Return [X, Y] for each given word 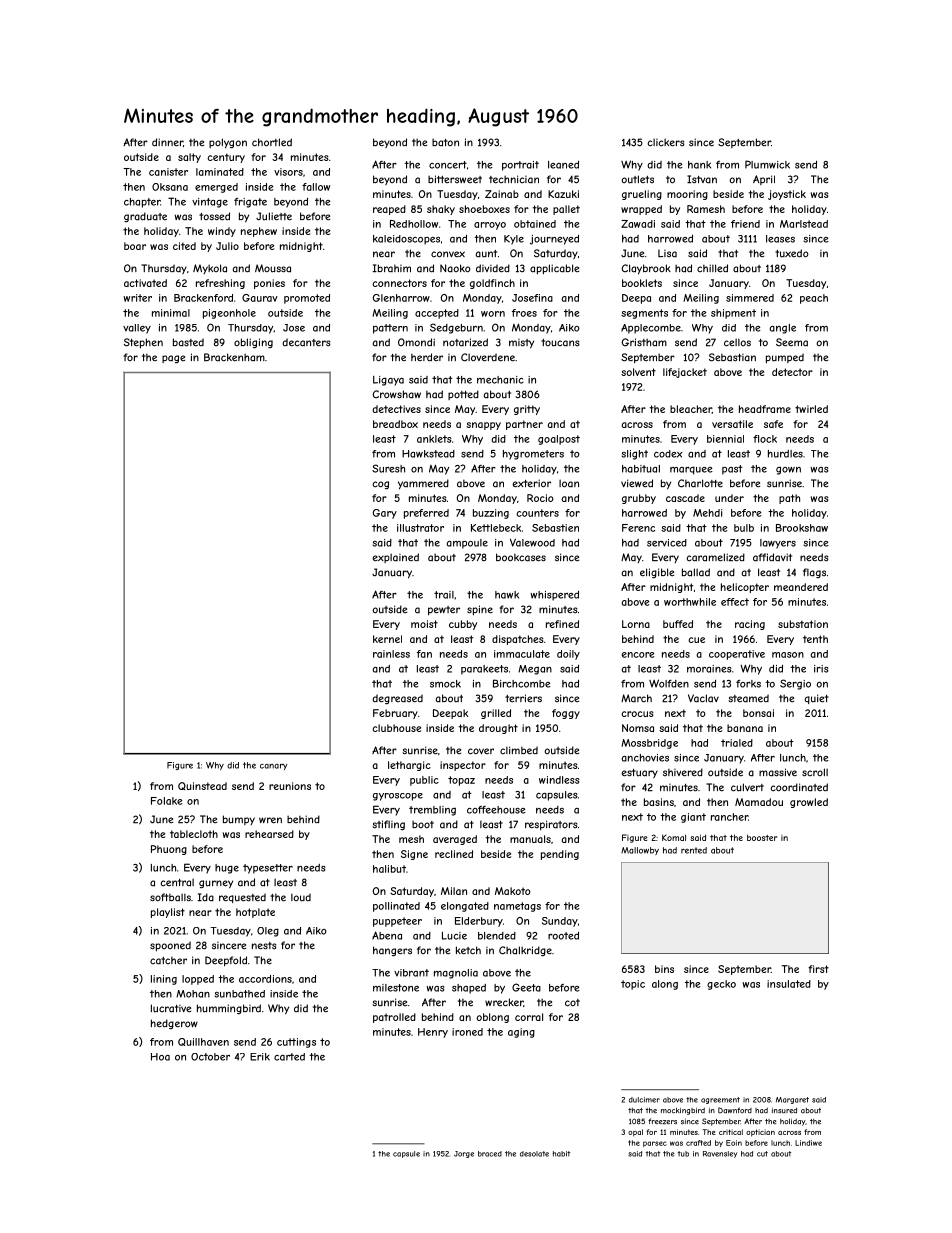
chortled [272, 142]
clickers [666, 142]
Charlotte [700, 483]
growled [809, 803]
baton [445, 142]
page [173, 359]
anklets [434, 439]
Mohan [193, 994]
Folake [167, 801]
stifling [388, 825]
